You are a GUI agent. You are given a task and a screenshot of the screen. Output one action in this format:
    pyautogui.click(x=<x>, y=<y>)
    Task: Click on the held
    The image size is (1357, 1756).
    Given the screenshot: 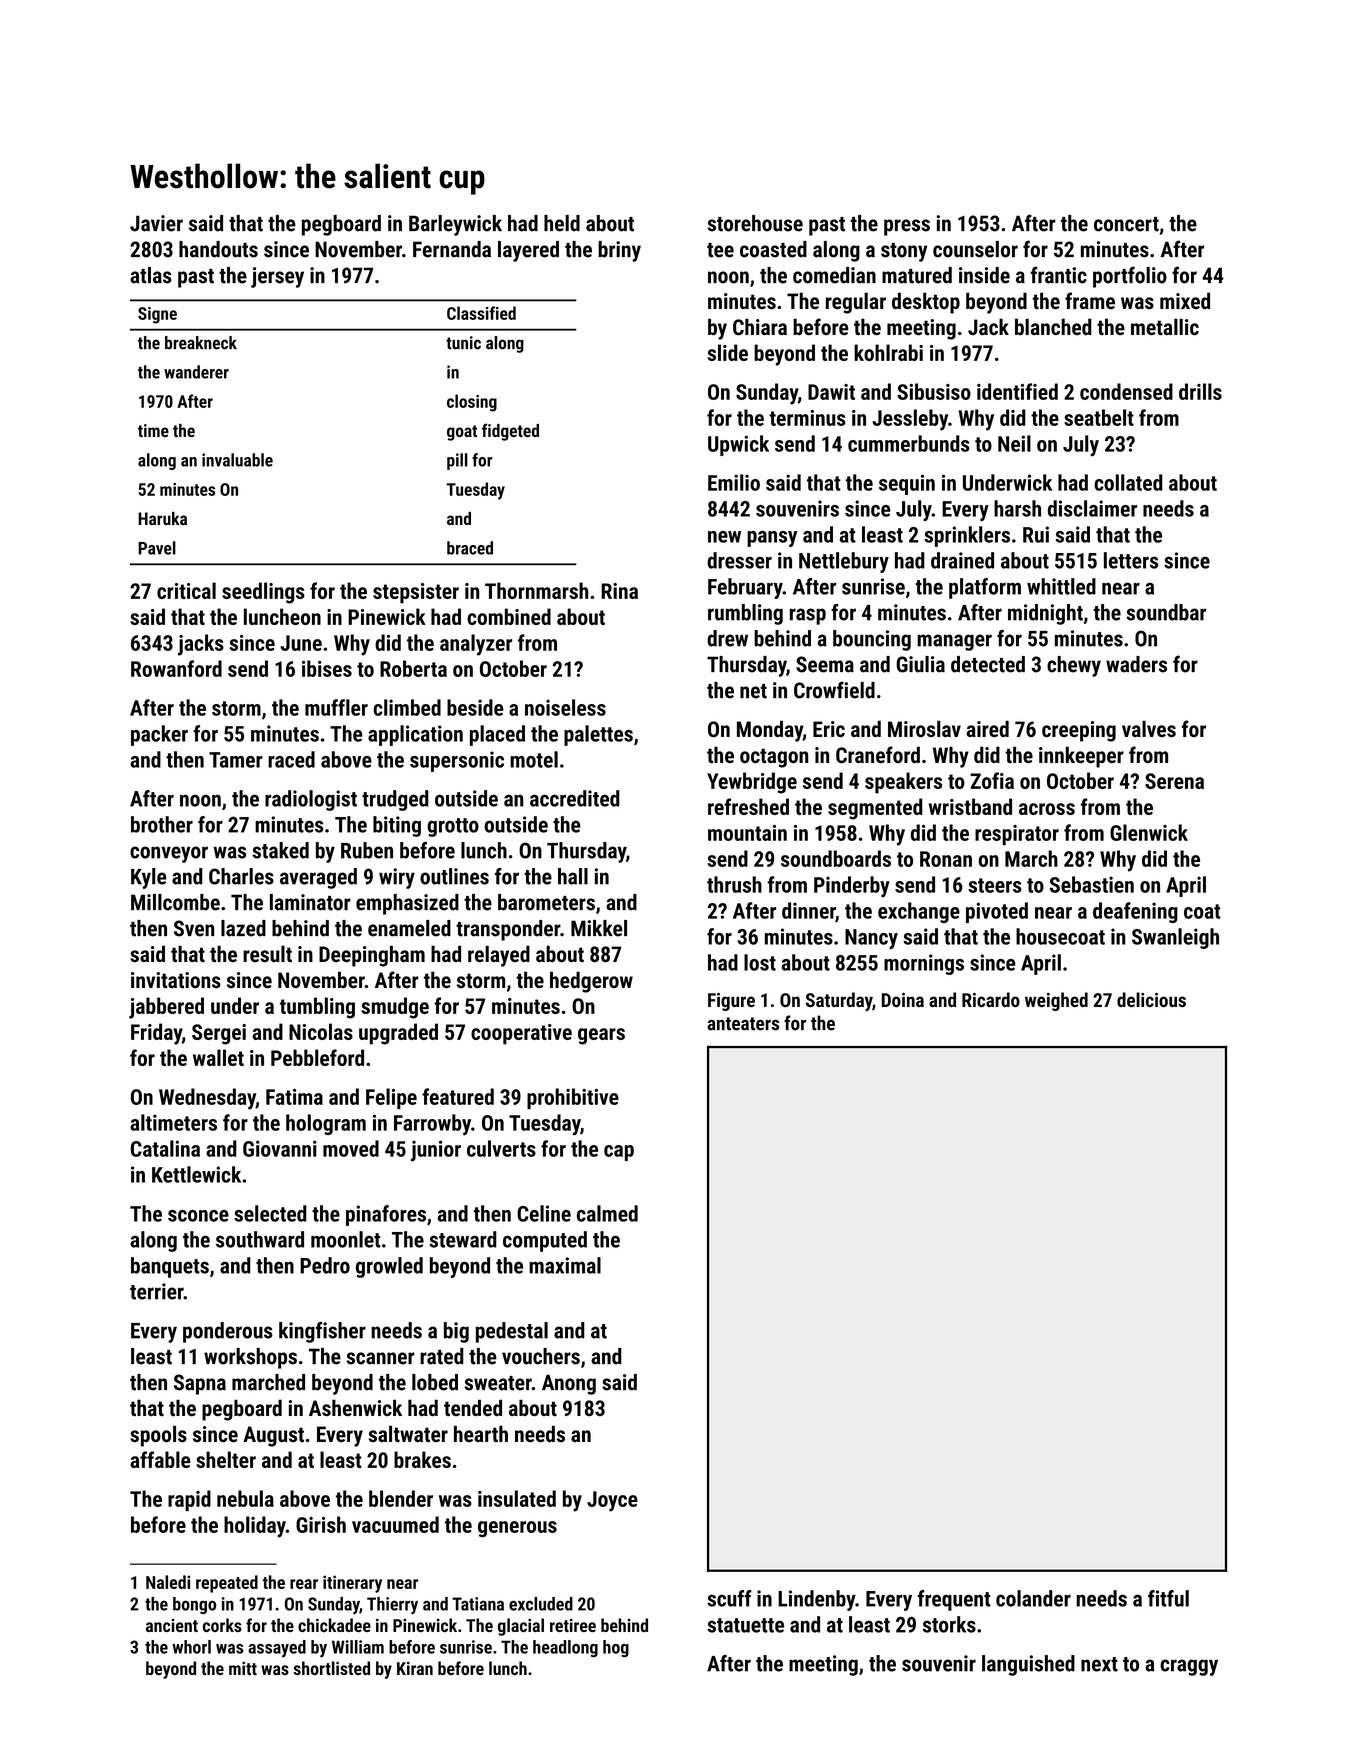 What is the action you would take?
    pyautogui.click(x=562, y=223)
